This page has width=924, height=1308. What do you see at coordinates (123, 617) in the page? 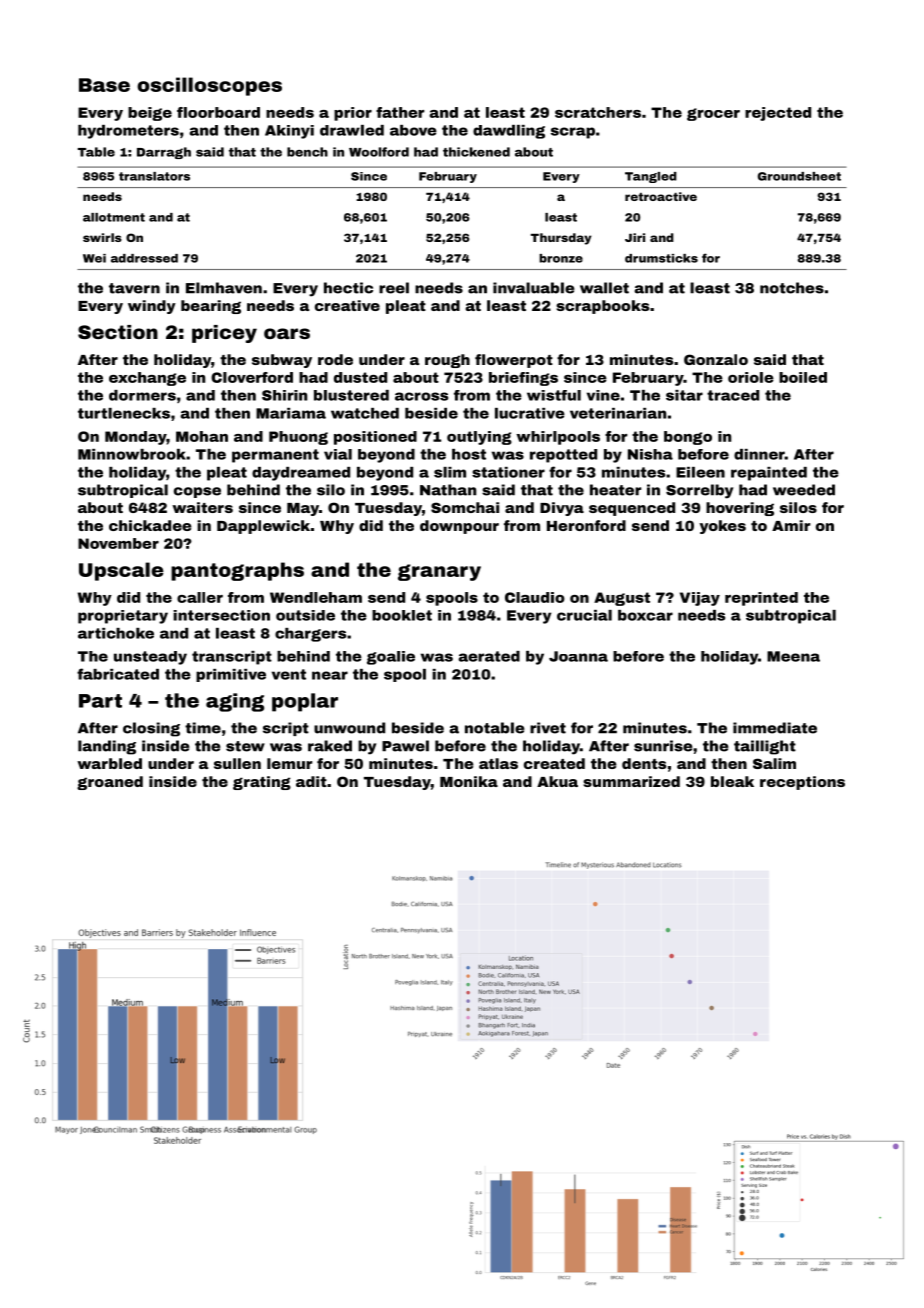
I see `proprietary` at bounding box center [123, 617].
